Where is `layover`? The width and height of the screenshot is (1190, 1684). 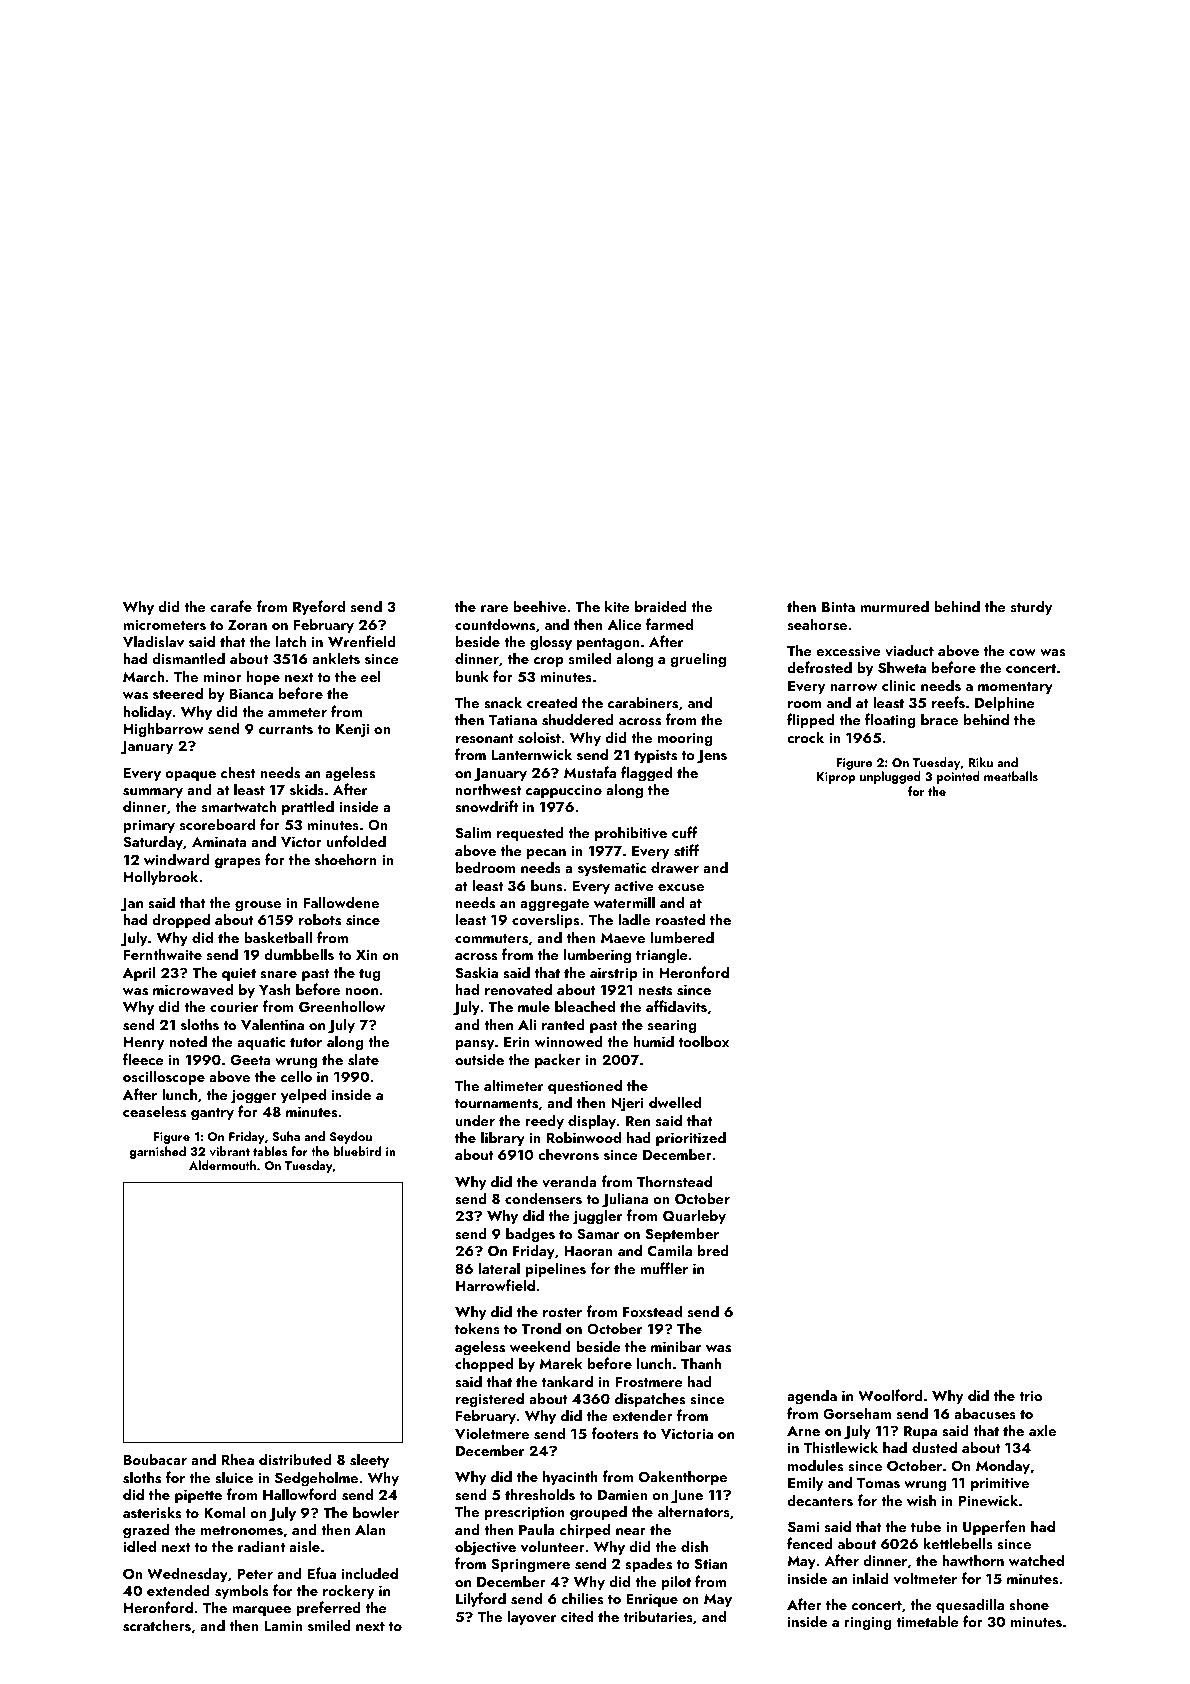 layover is located at coordinates (531, 1617).
